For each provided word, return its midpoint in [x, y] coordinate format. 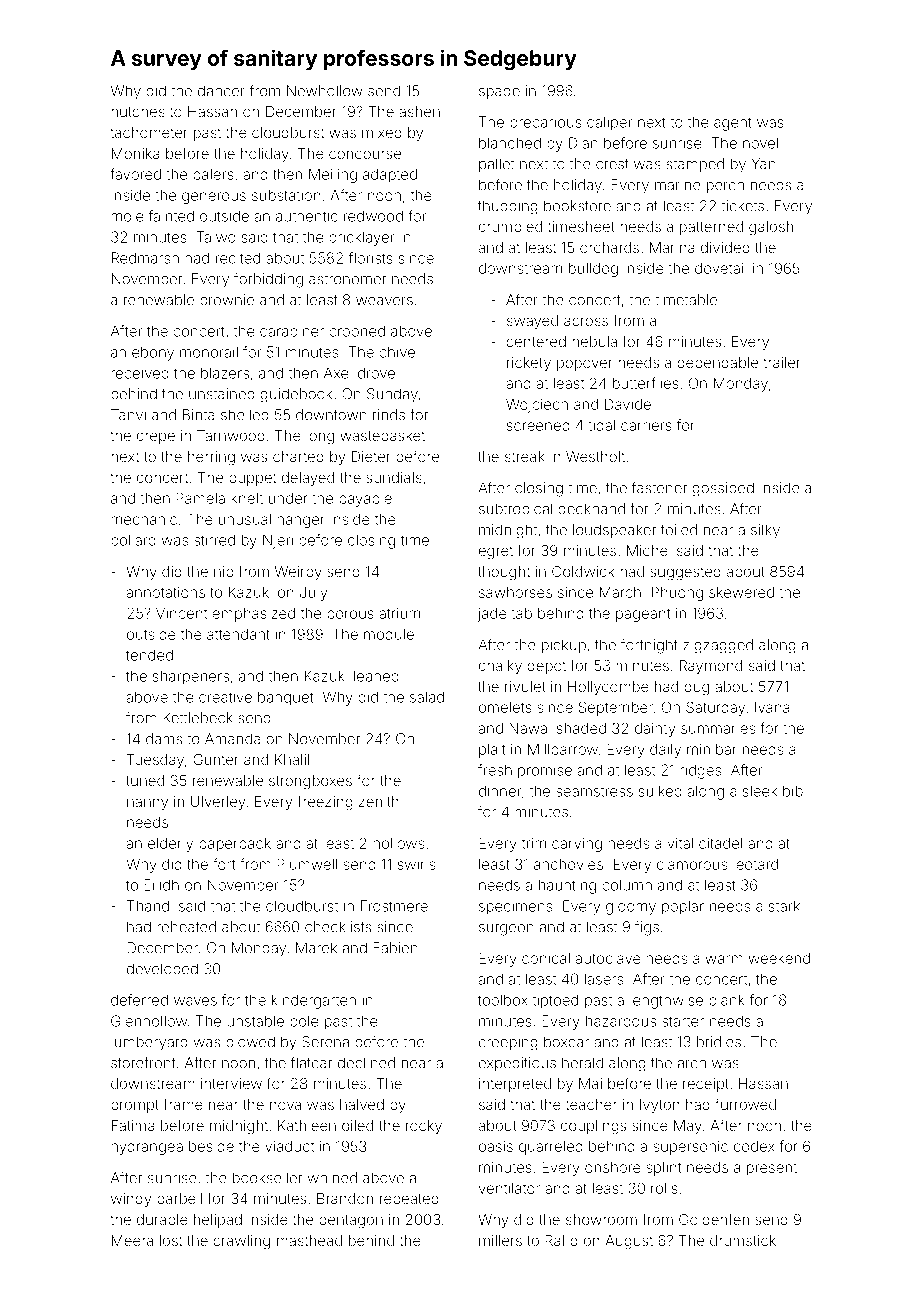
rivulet [525, 686]
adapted [390, 176]
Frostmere [394, 906]
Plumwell [307, 864]
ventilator [509, 1188]
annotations [166, 592]
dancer [221, 91]
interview [231, 1083]
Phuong [677, 593]
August [629, 1242]
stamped [695, 165]
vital [680, 843]
